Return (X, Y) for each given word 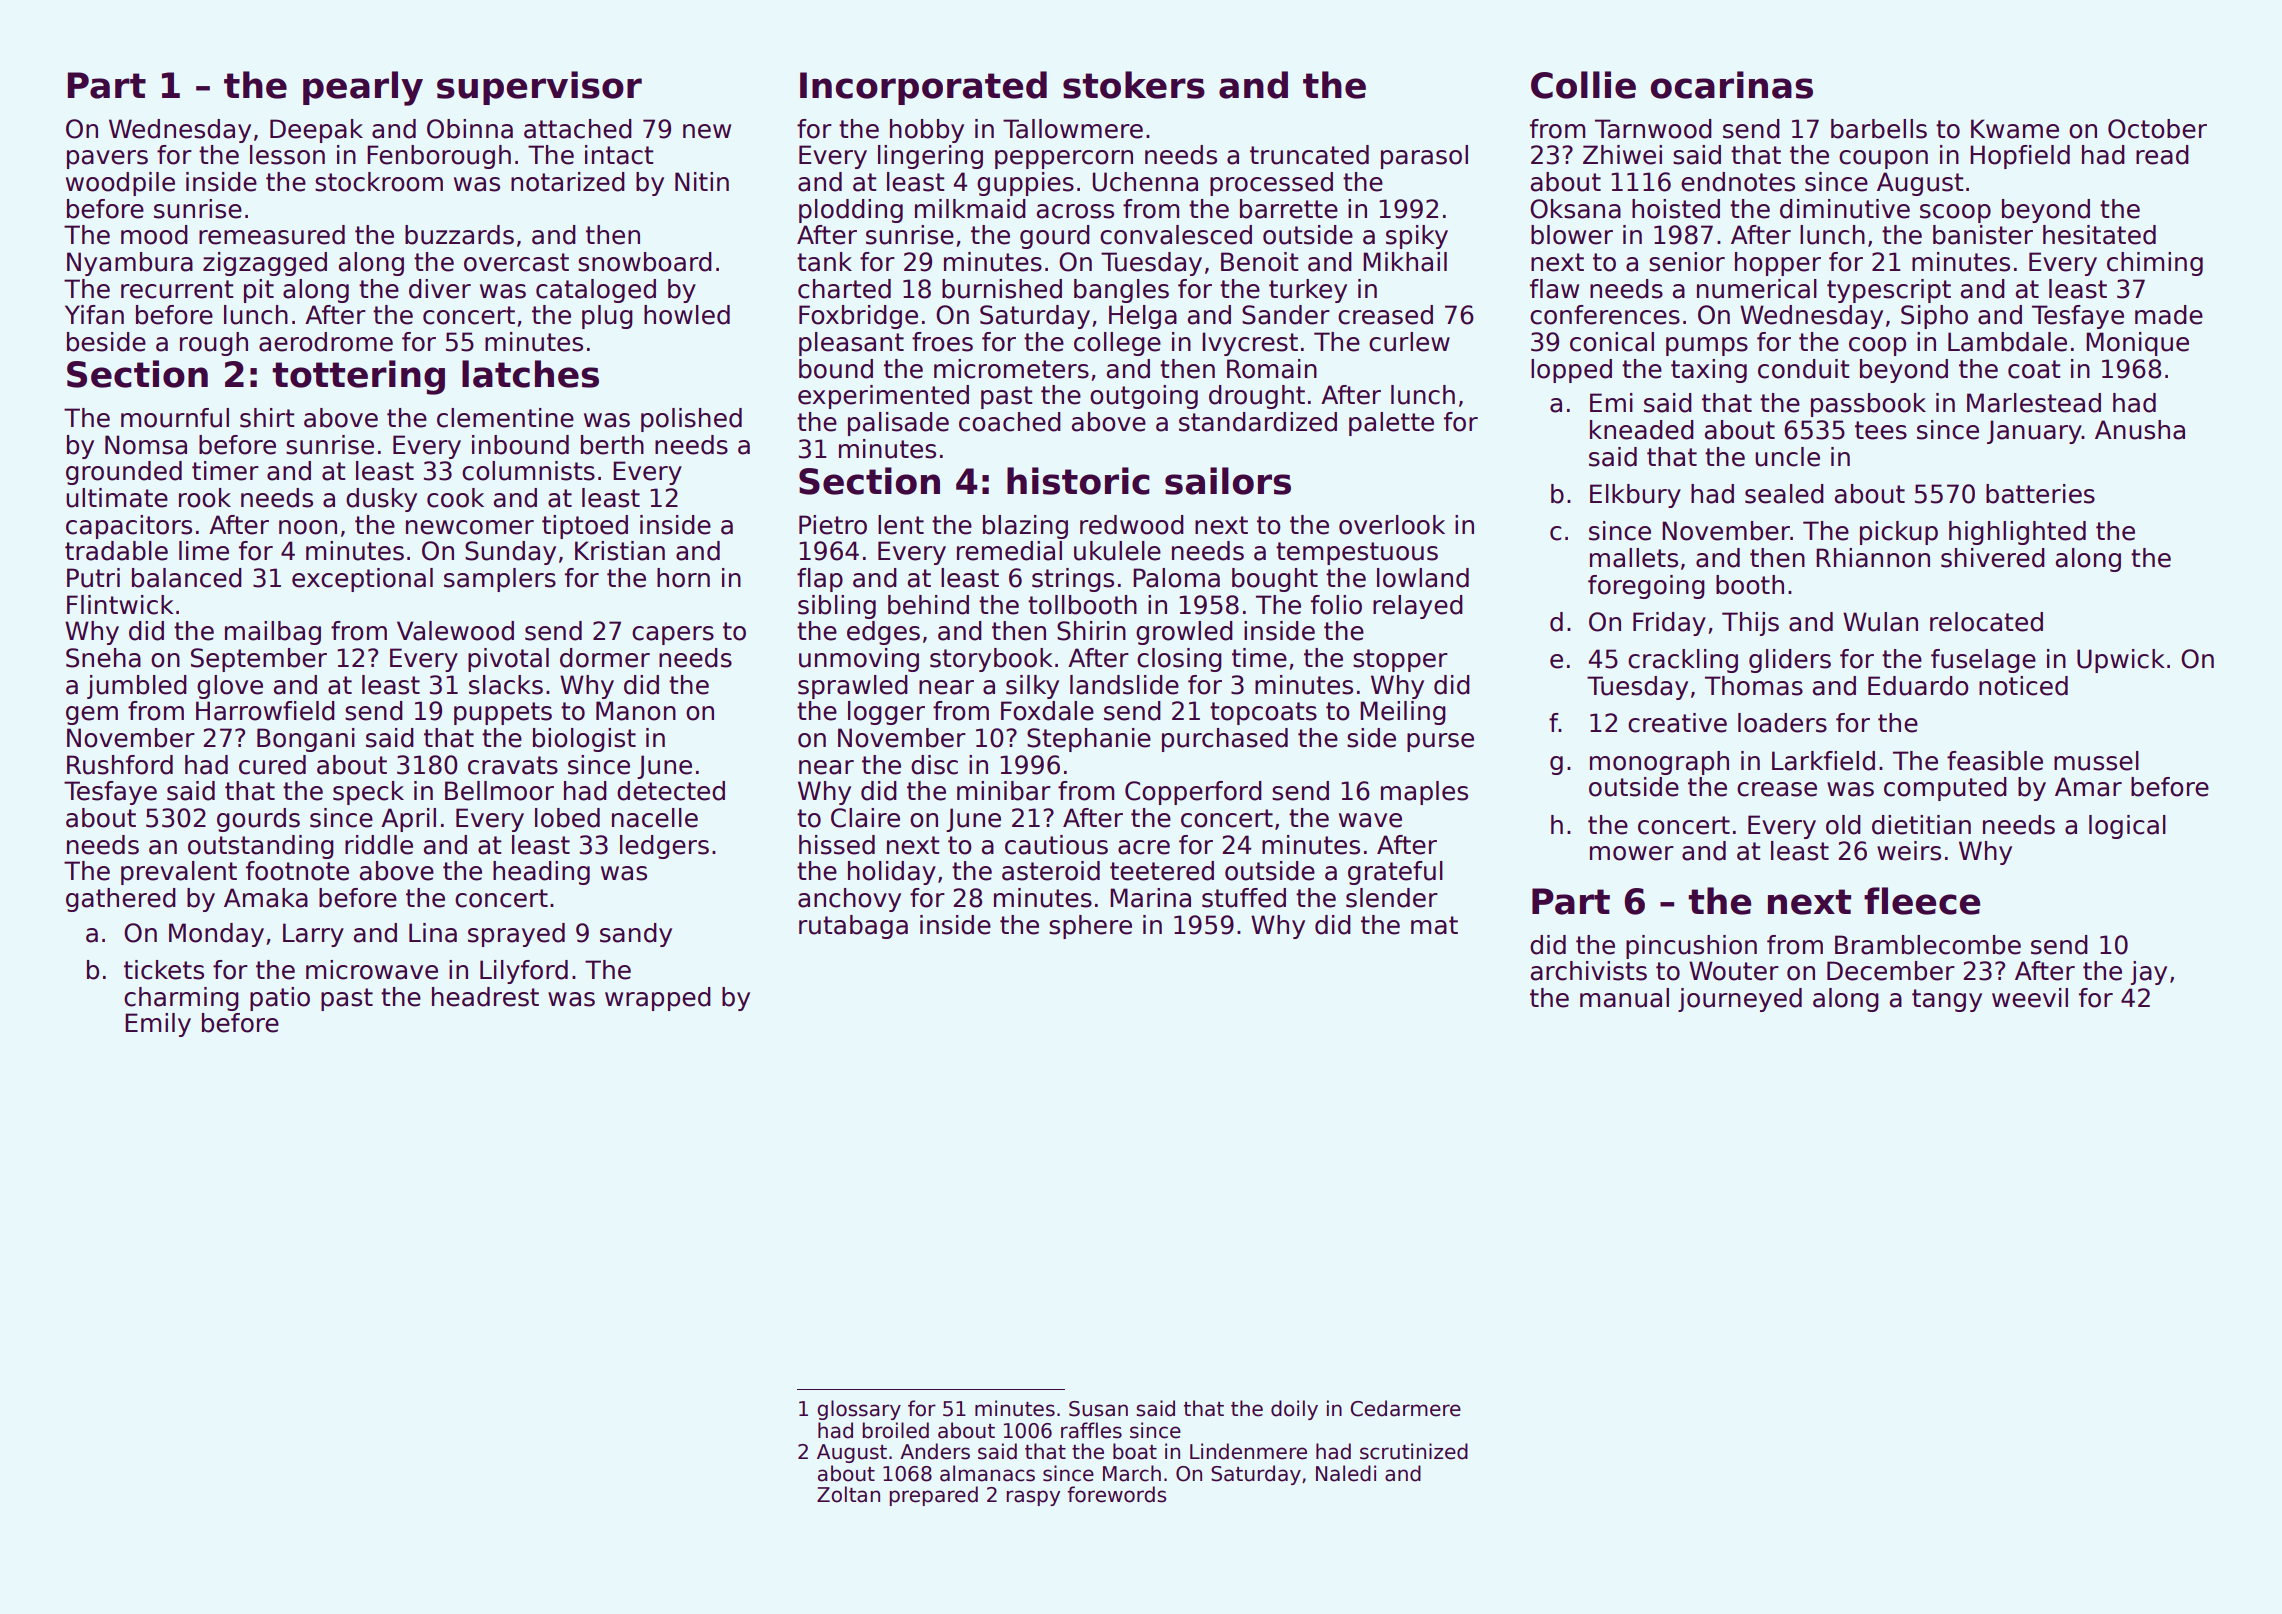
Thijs (1750, 624)
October (2157, 129)
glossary (859, 1410)
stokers (1134, 85)
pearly (363, 88)
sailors (1228, 481)
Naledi (1346, 1473)
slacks (506, 685)
